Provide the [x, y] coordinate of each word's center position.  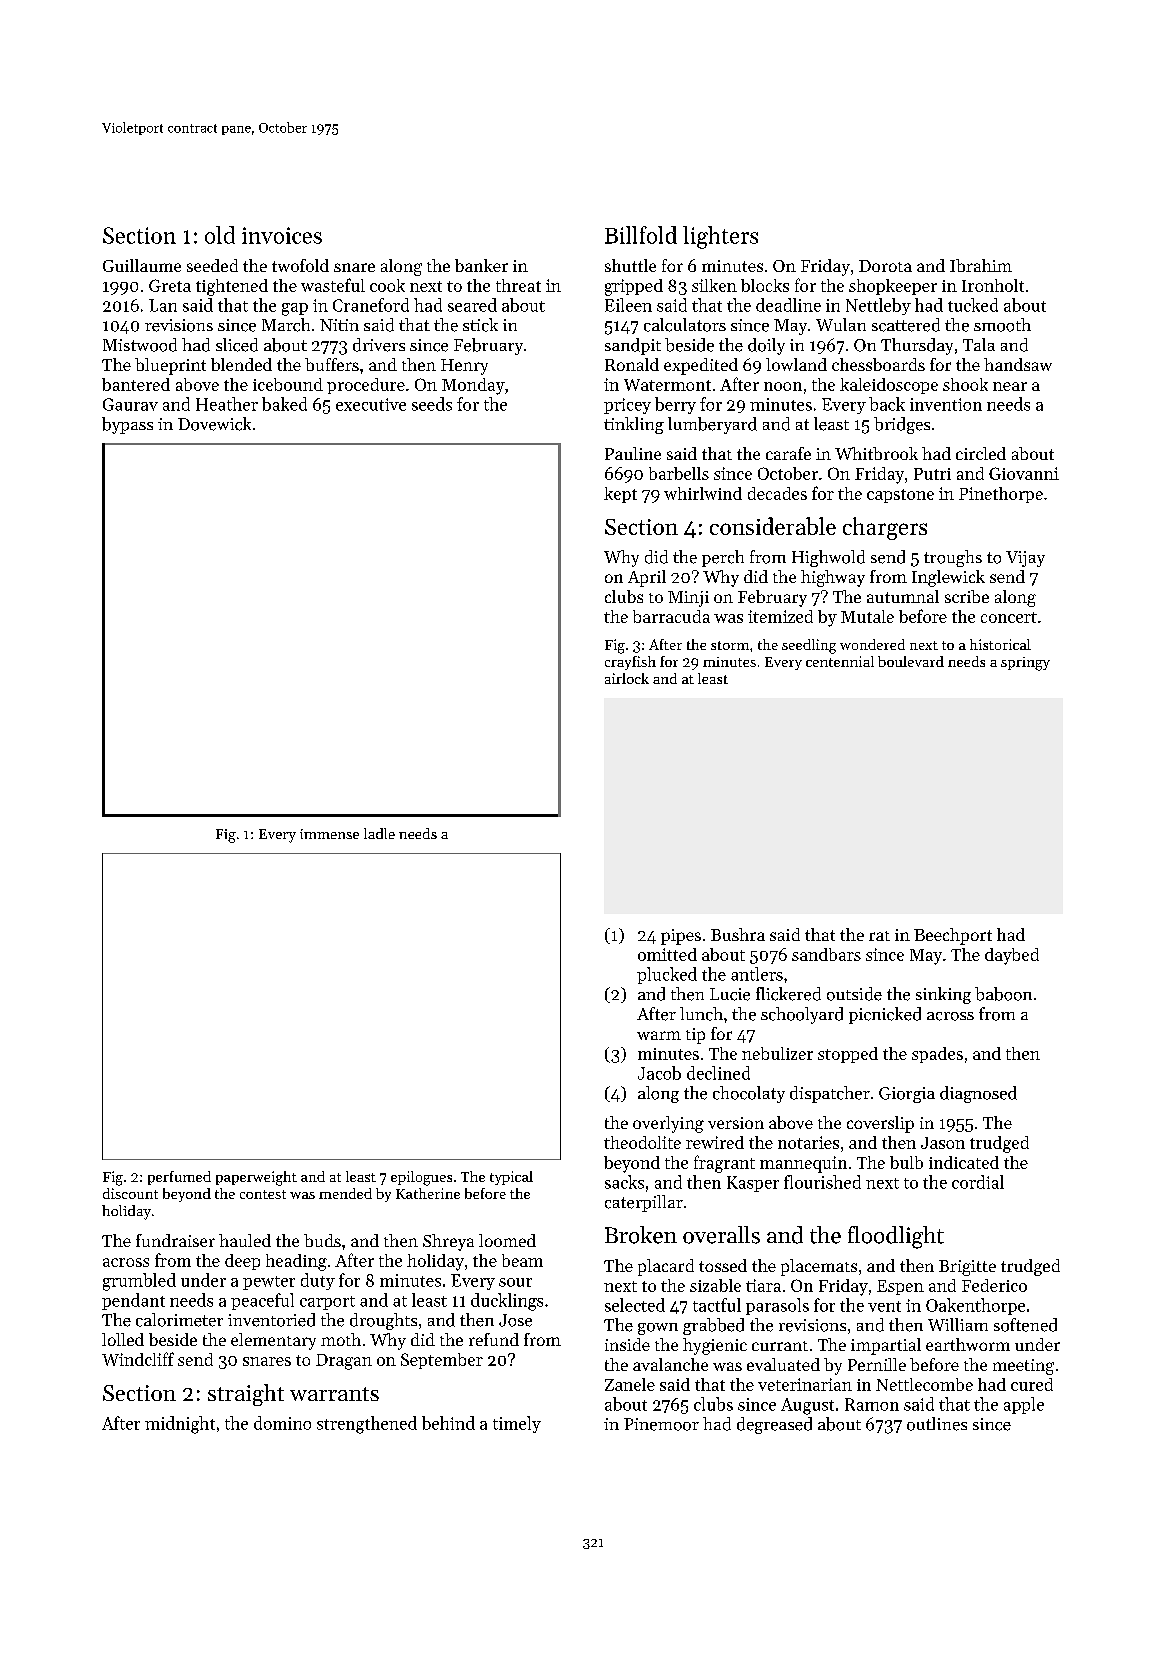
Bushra [738, 934]
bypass [127, 425]
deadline [788, 305]
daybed [1012, 956]
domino [282, 1423]
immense [329, 834]
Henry [464, 367]
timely [517, 1424]
